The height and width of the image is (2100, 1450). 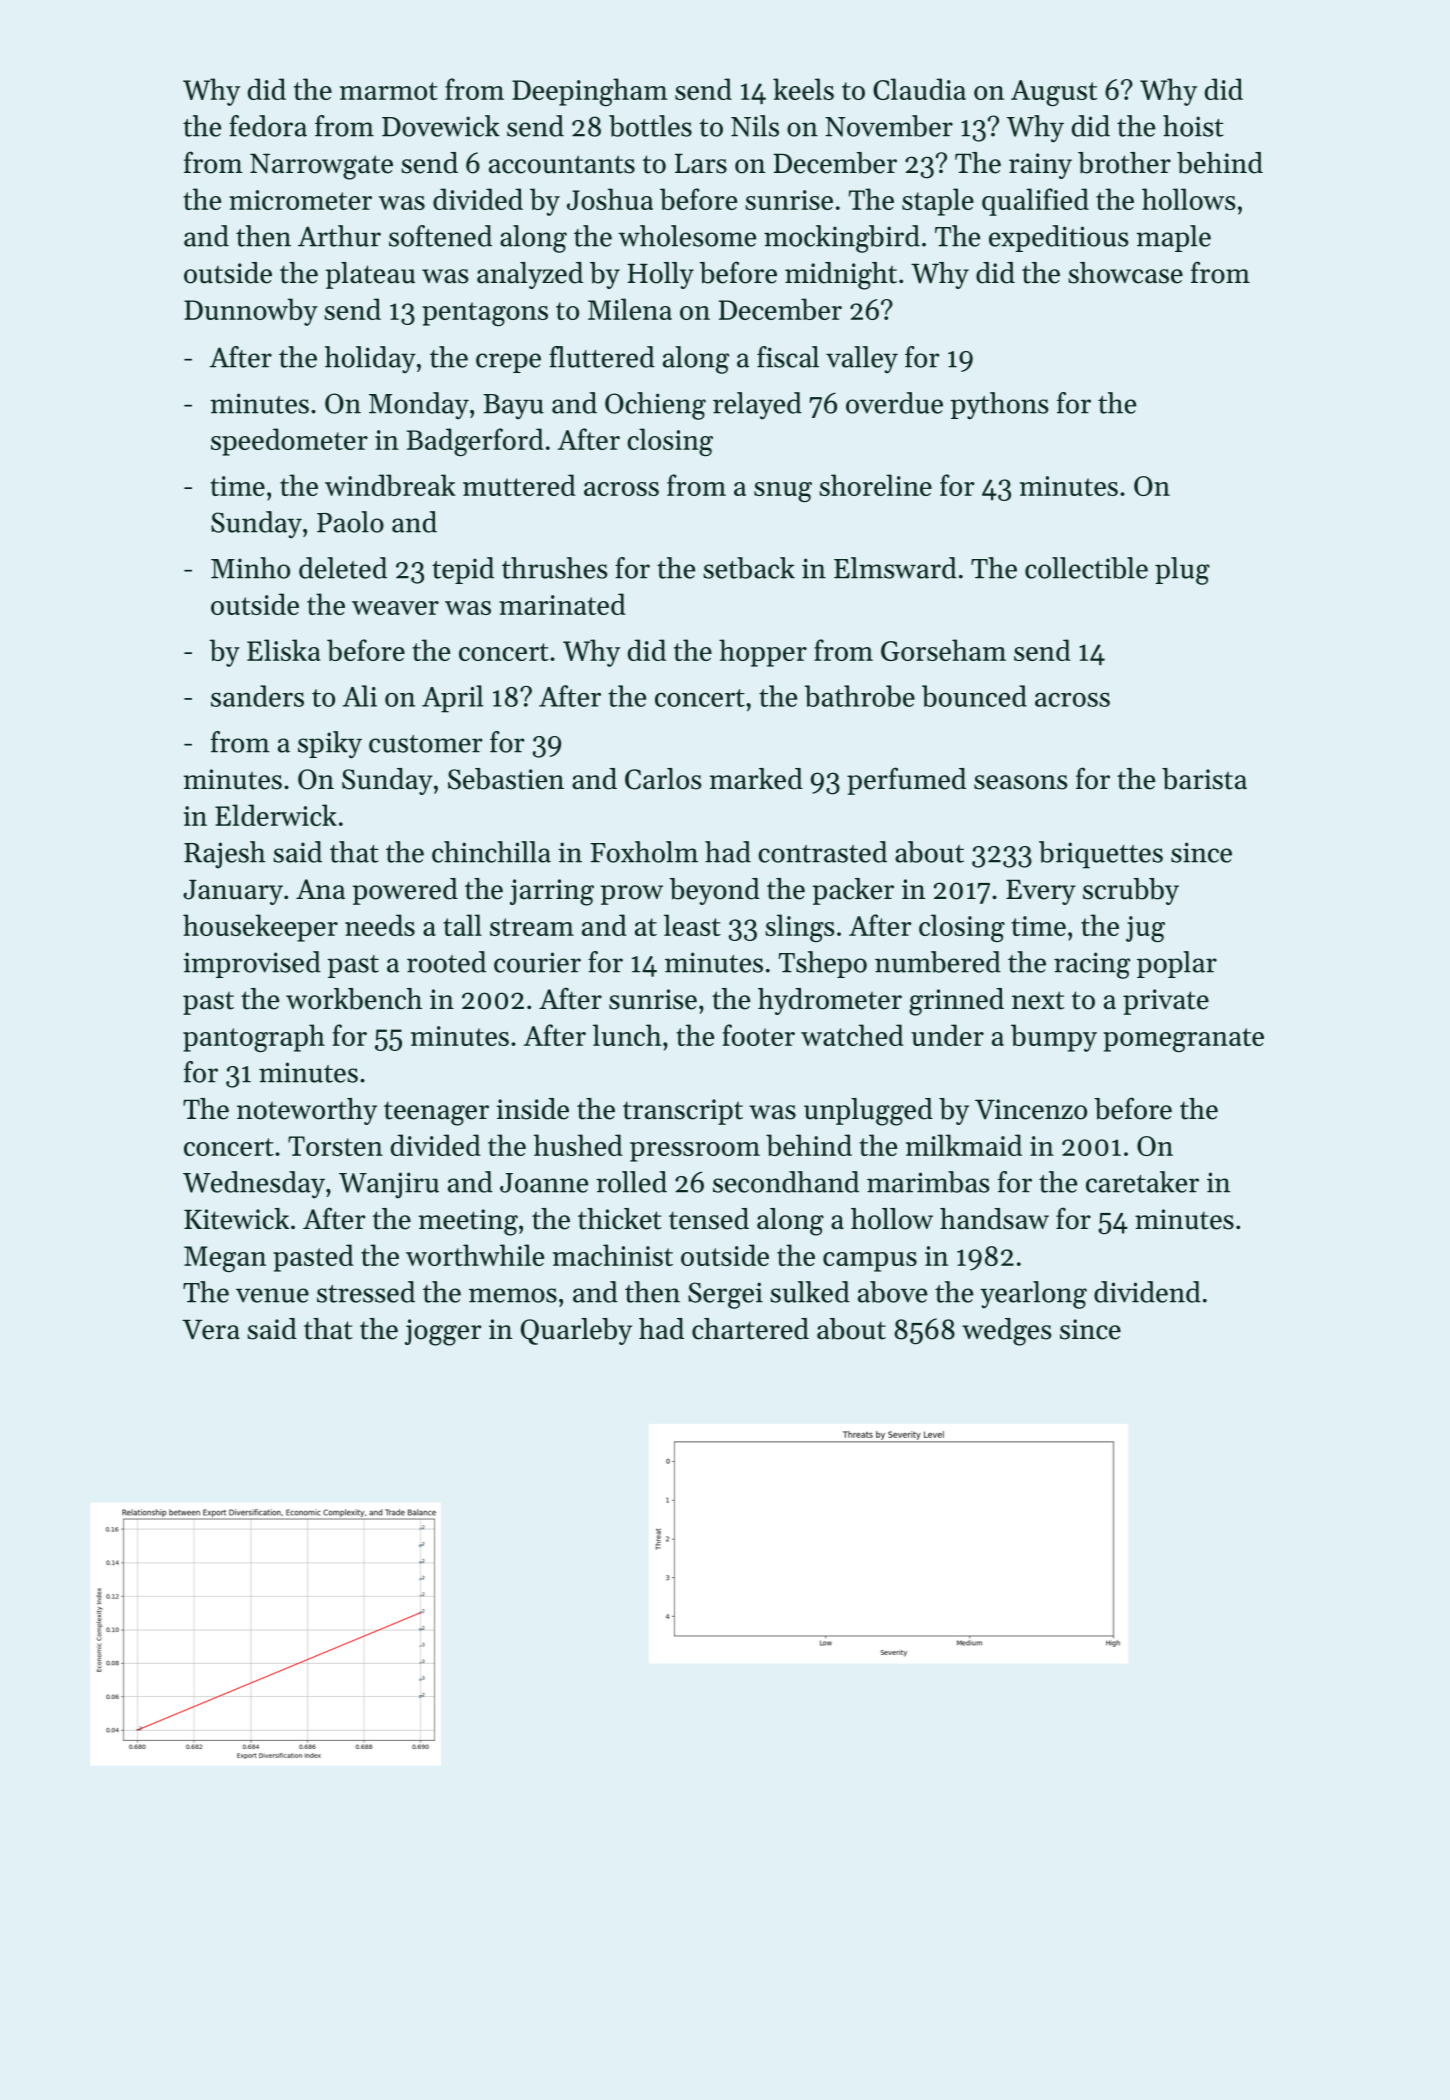 I want to click on bumpy, so click(x=1054, y=1038).
